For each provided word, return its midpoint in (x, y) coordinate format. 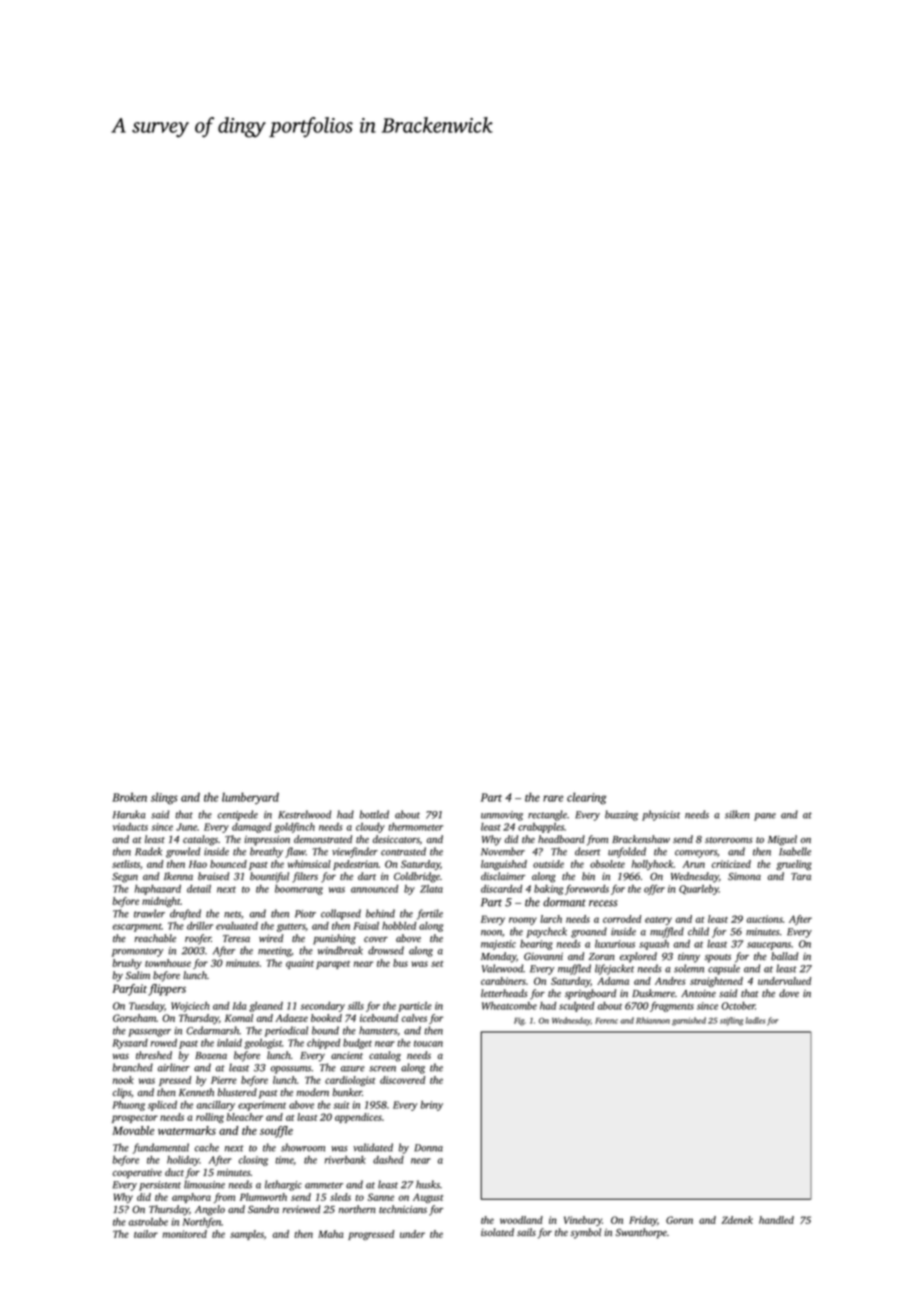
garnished (689, 1021)
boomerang (299, 890)
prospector (135, 1119)
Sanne (381, 1197)
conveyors (696, 854)
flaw (295, 852)
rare (553, 798)
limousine (204, 1184)
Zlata (431, 889)
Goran (679, 1220)
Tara (801, 876)
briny (431, 1106)
